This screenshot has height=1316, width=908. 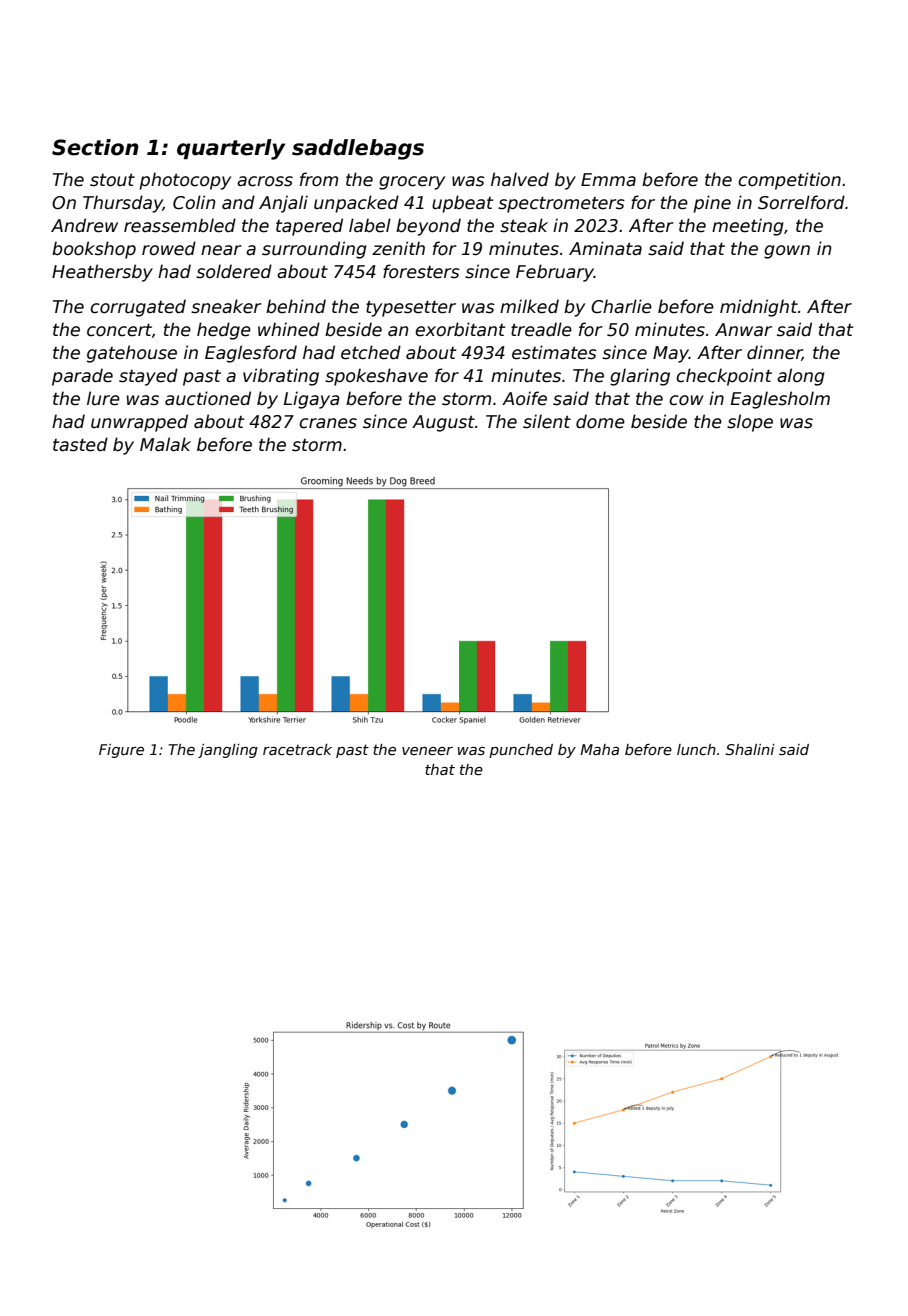 What do you see at coordinates (521, 751) in the screenshot?
I see `punched` at bounding box center [521, 751].
